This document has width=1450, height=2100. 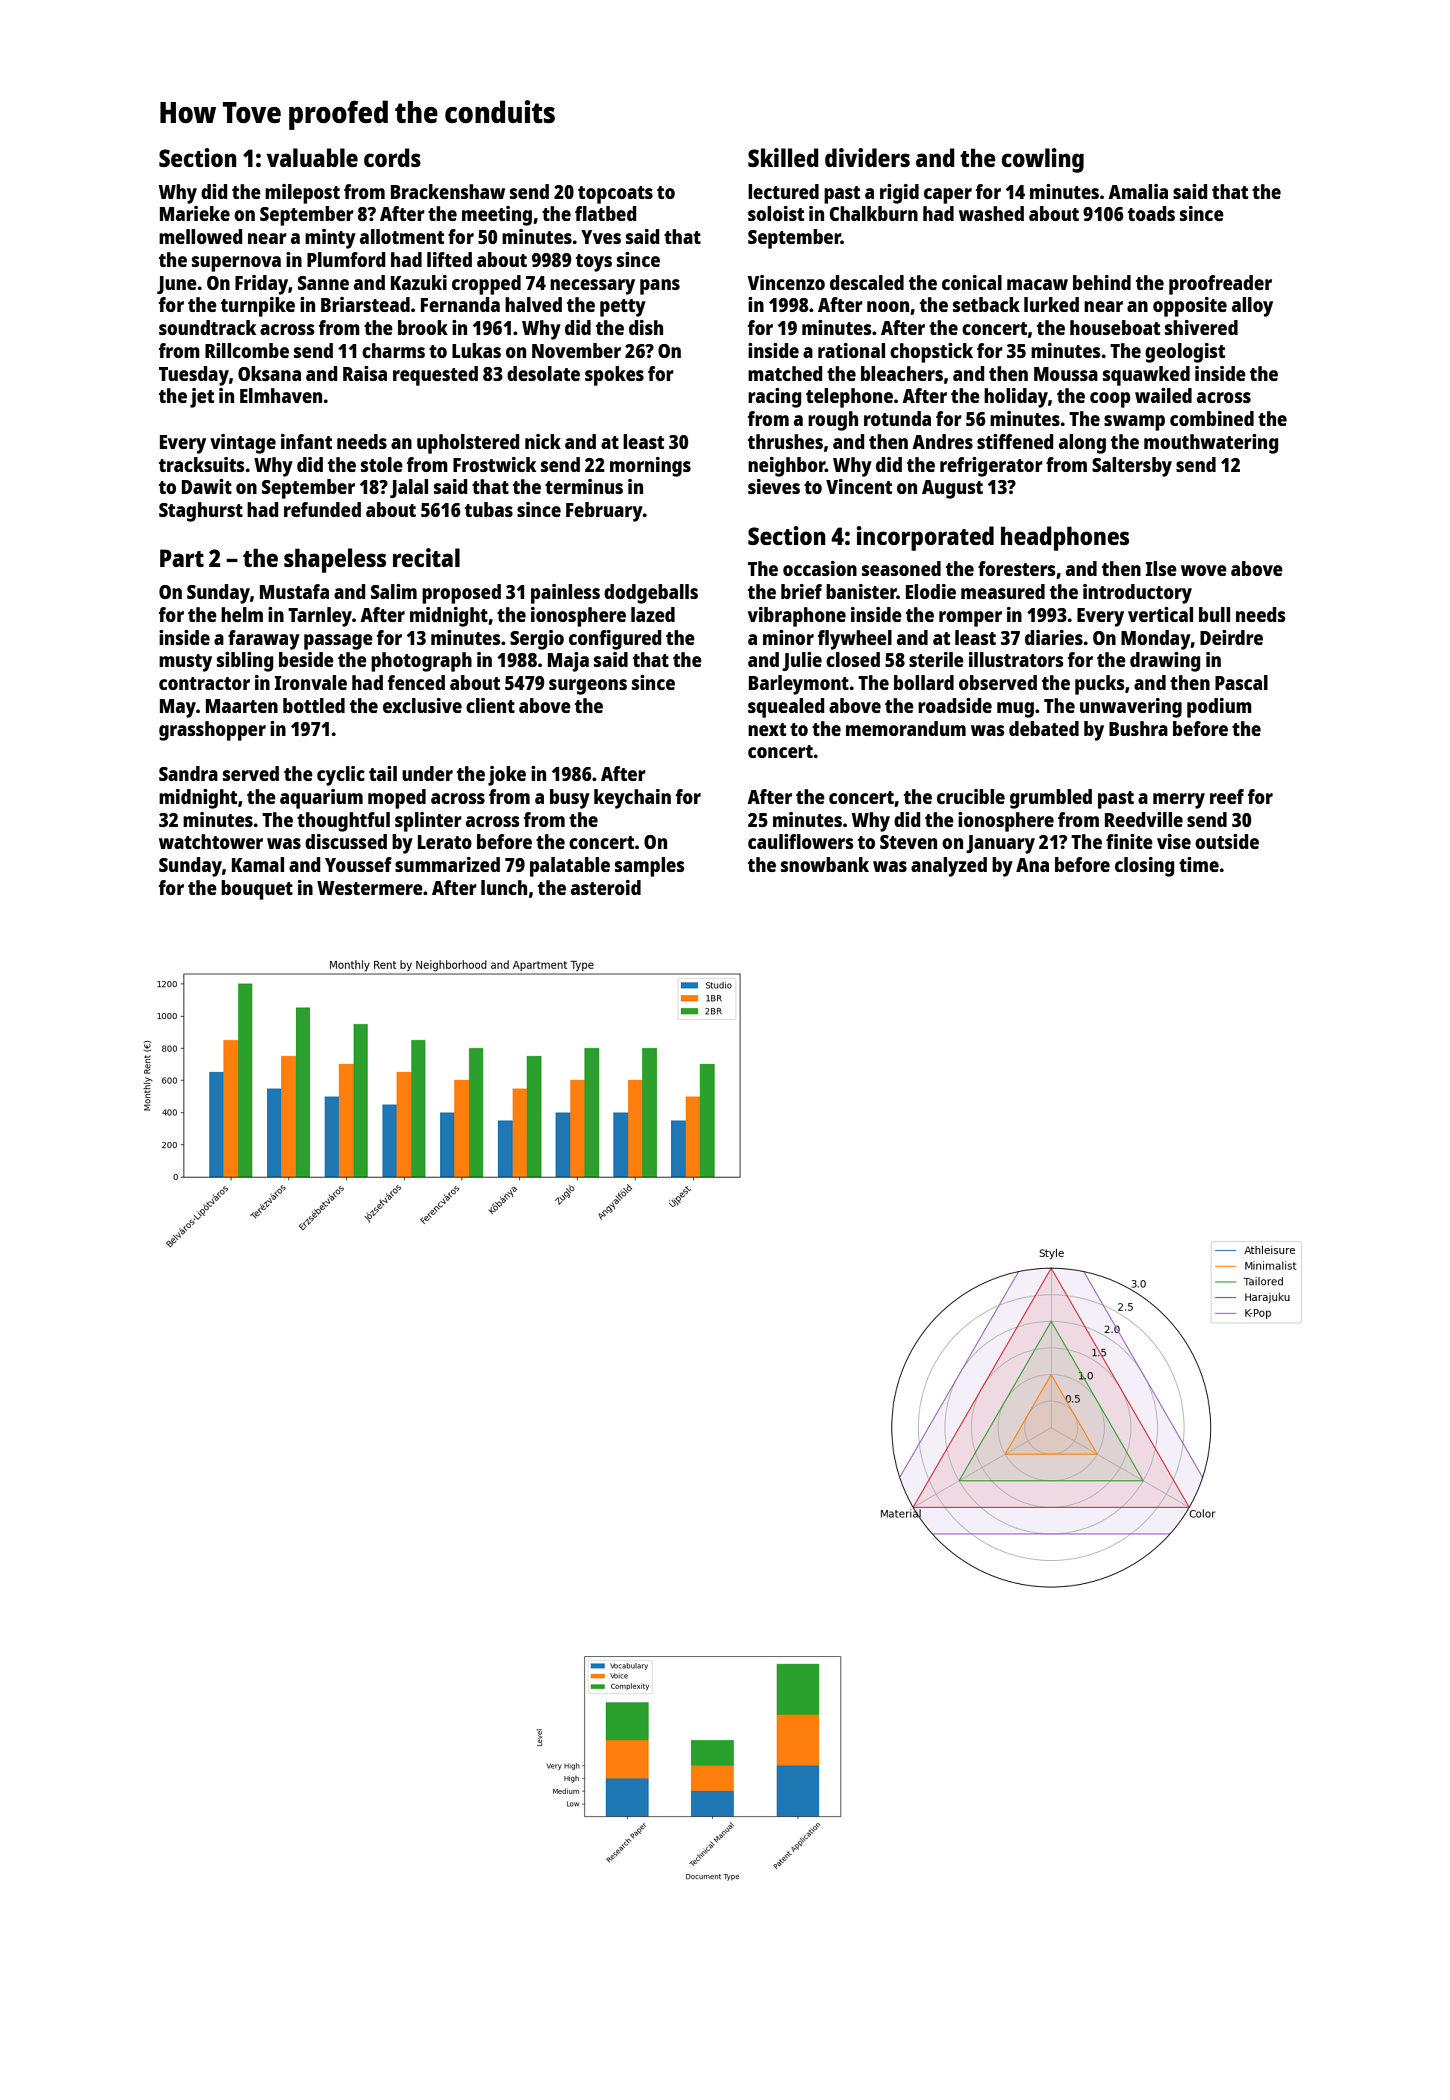 What do you see at coordinates (468, 444) in the document?
I see `upholstered` at bounding box center [468, 444].
